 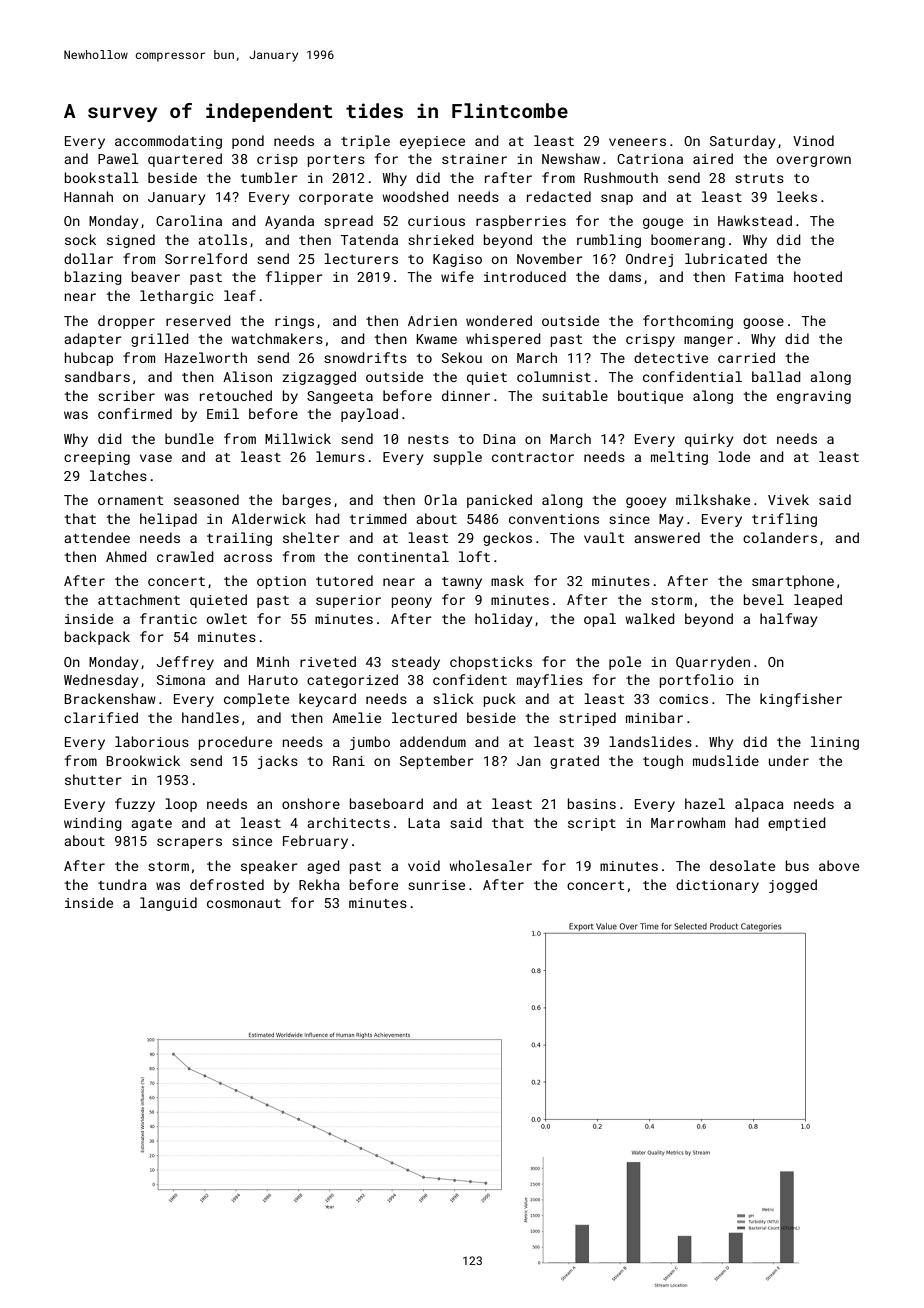 I want to click on Vivek, so click(x=788, y=499).
